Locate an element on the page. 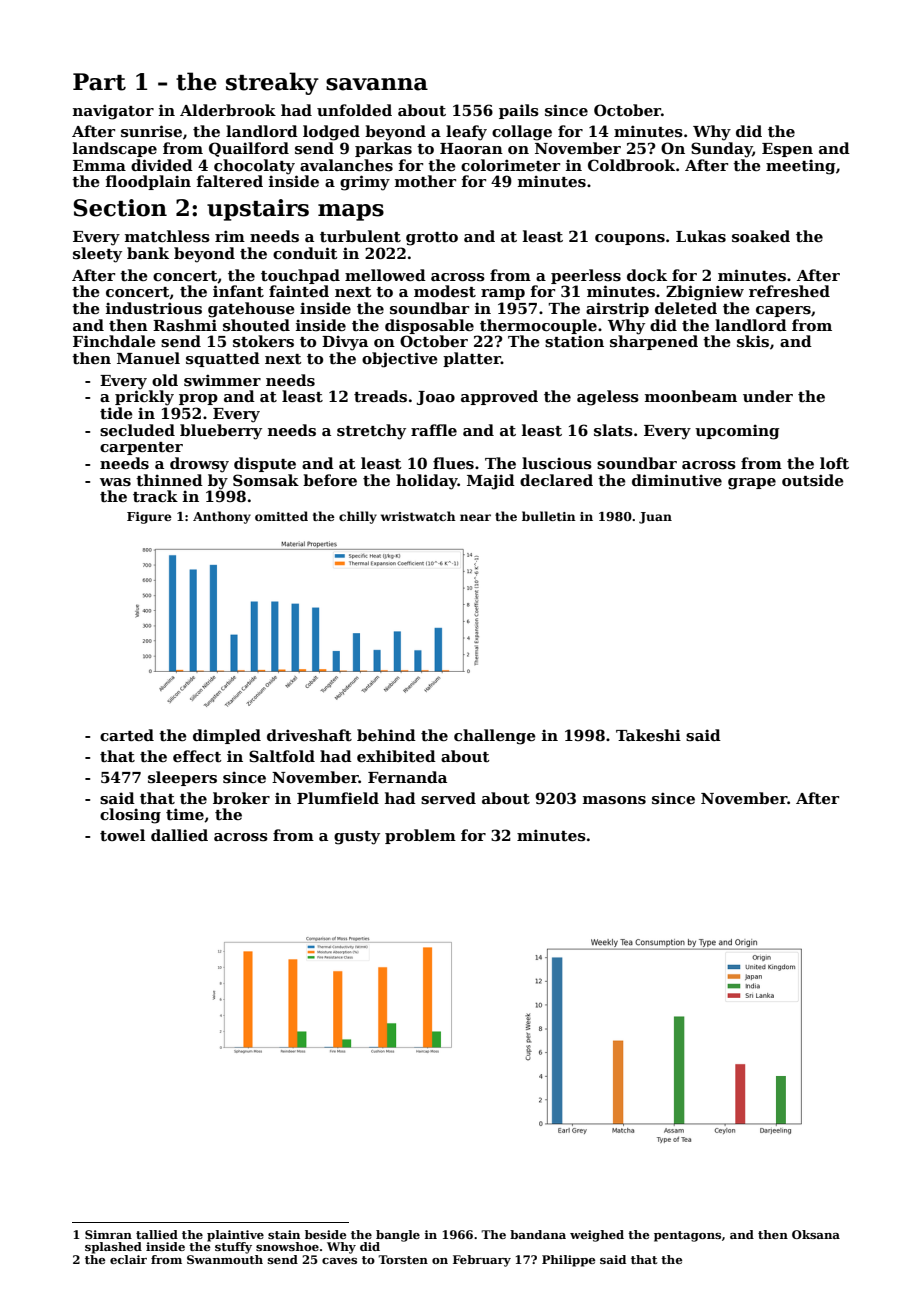 Image resolution: width=924 pixels, height=1308 pixels. Philippe is located at coordinates (568, 1261).
